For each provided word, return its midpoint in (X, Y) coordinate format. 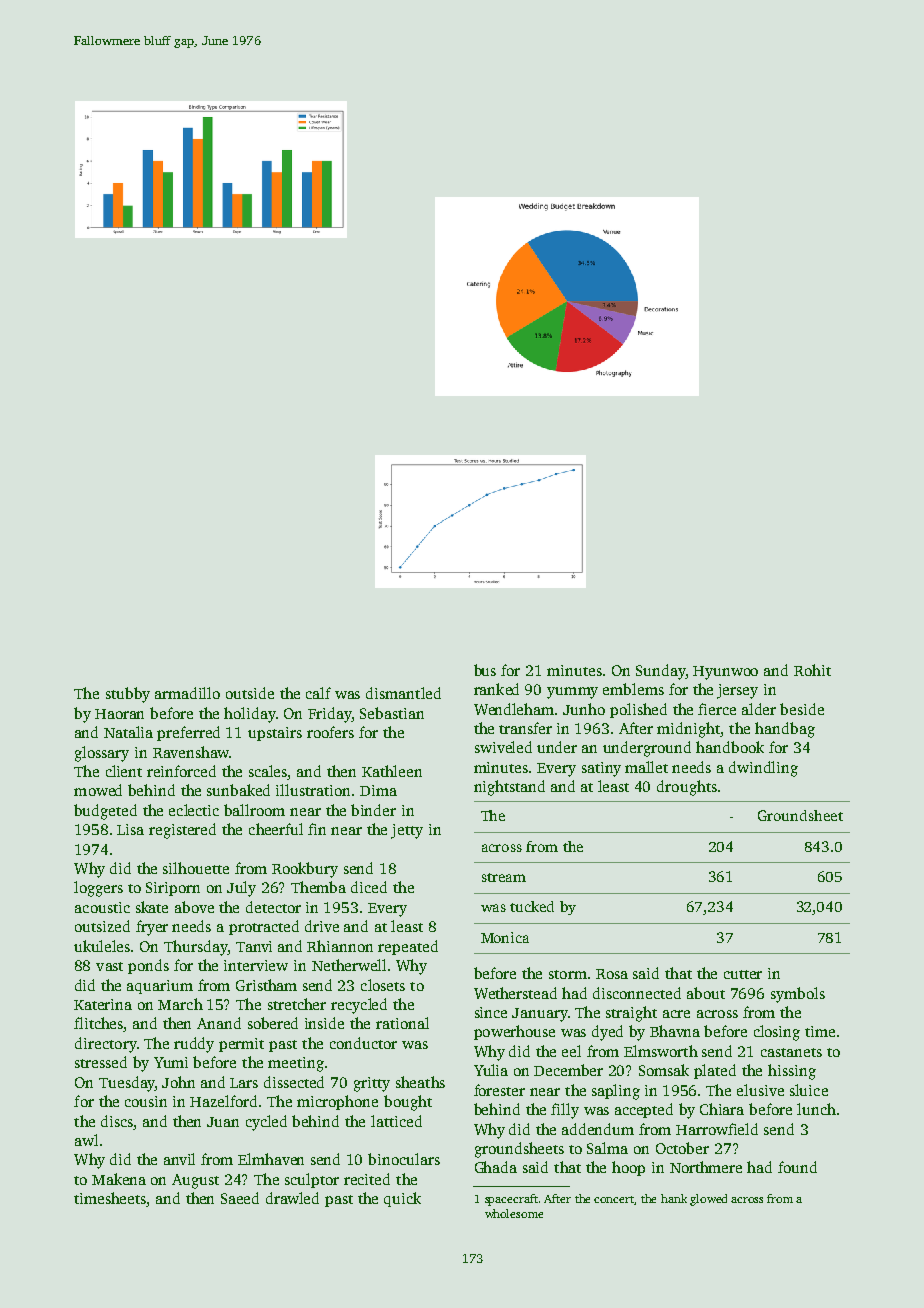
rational (402, 1023)
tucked (532, 906)
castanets (791, 1052)
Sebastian (392, 713)
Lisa (130, 829)
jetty (407, 831)
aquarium (160, 987)
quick (402, 1199)
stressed (101, 1062)
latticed (396, 1121)
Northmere (706, 1167)
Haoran (119, 714)
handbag (785, 730)
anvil (179, 1159)
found (797, 1167)
